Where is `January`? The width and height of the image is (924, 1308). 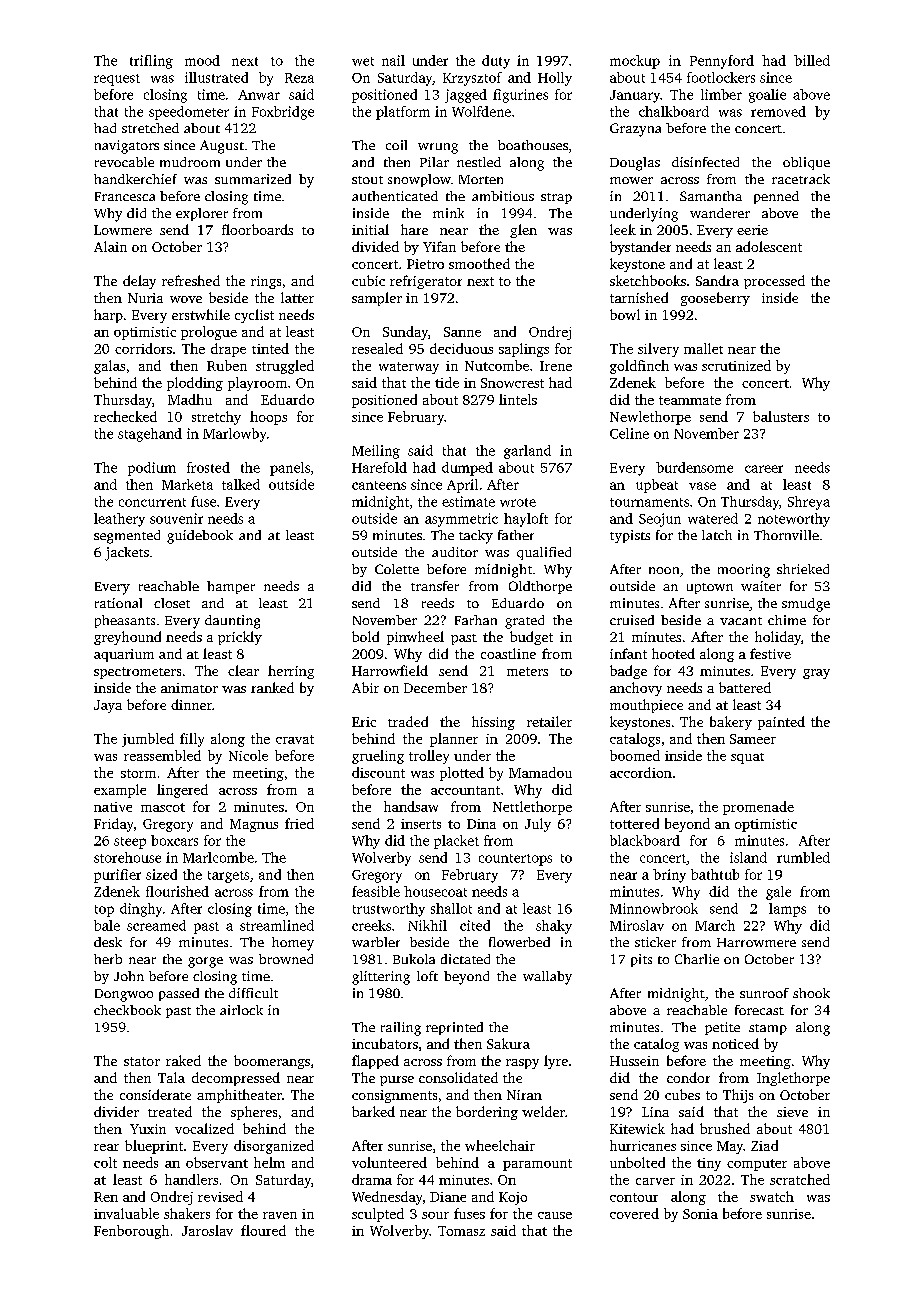 January is located at coordinates (635, 96).
